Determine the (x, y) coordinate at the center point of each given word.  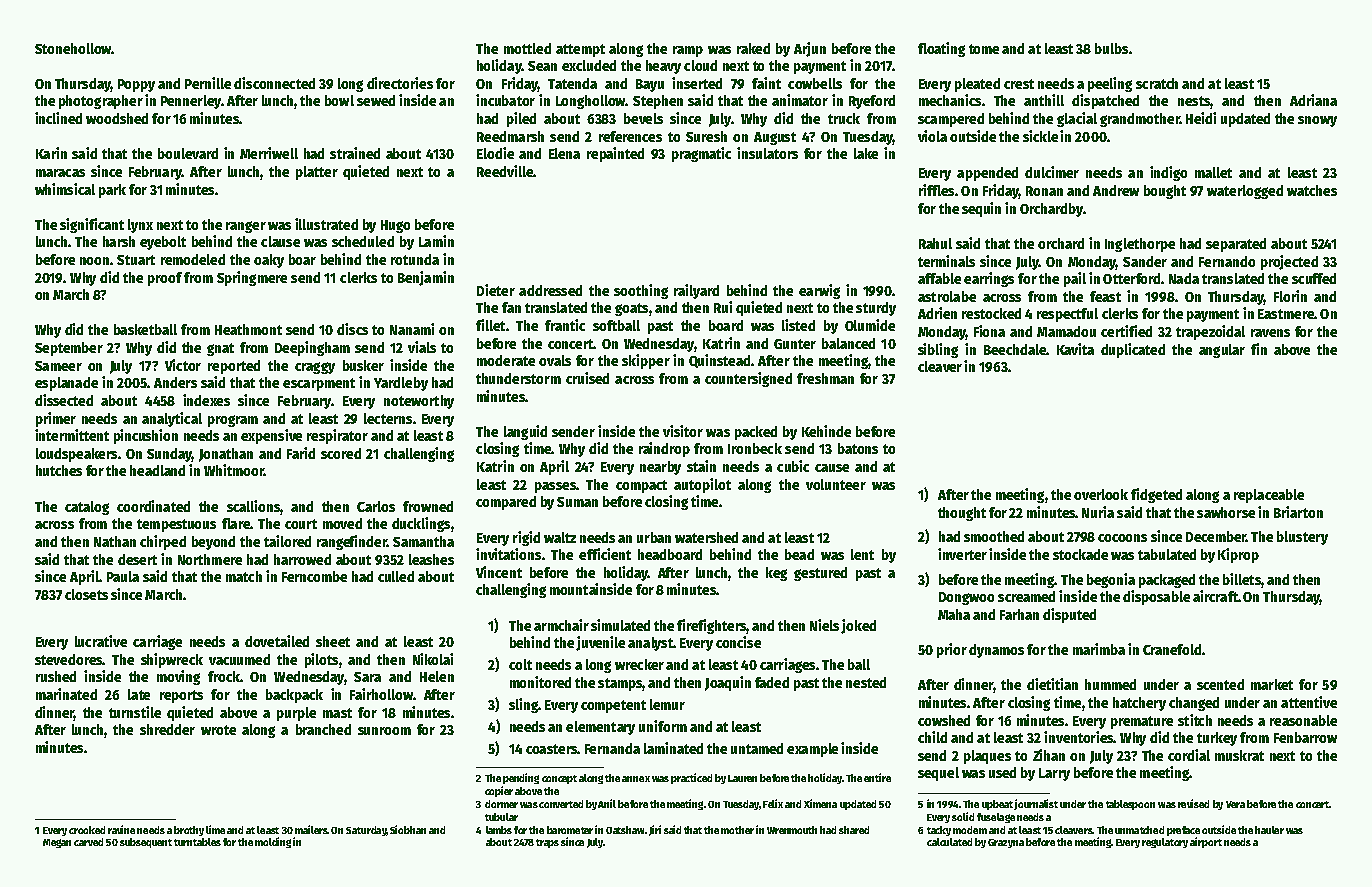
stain (701, 466)
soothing (641, 291)
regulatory (1165, 843)
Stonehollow (73, 48)
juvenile (600, 643)
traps (547, 843)
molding (273, 842)
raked (753, 48)
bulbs (1111, 48)
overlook (1101, 494)
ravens (1270, 333)
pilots (321, 660)
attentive (1309, 702)
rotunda (415, 259)
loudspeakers (76, 455)
